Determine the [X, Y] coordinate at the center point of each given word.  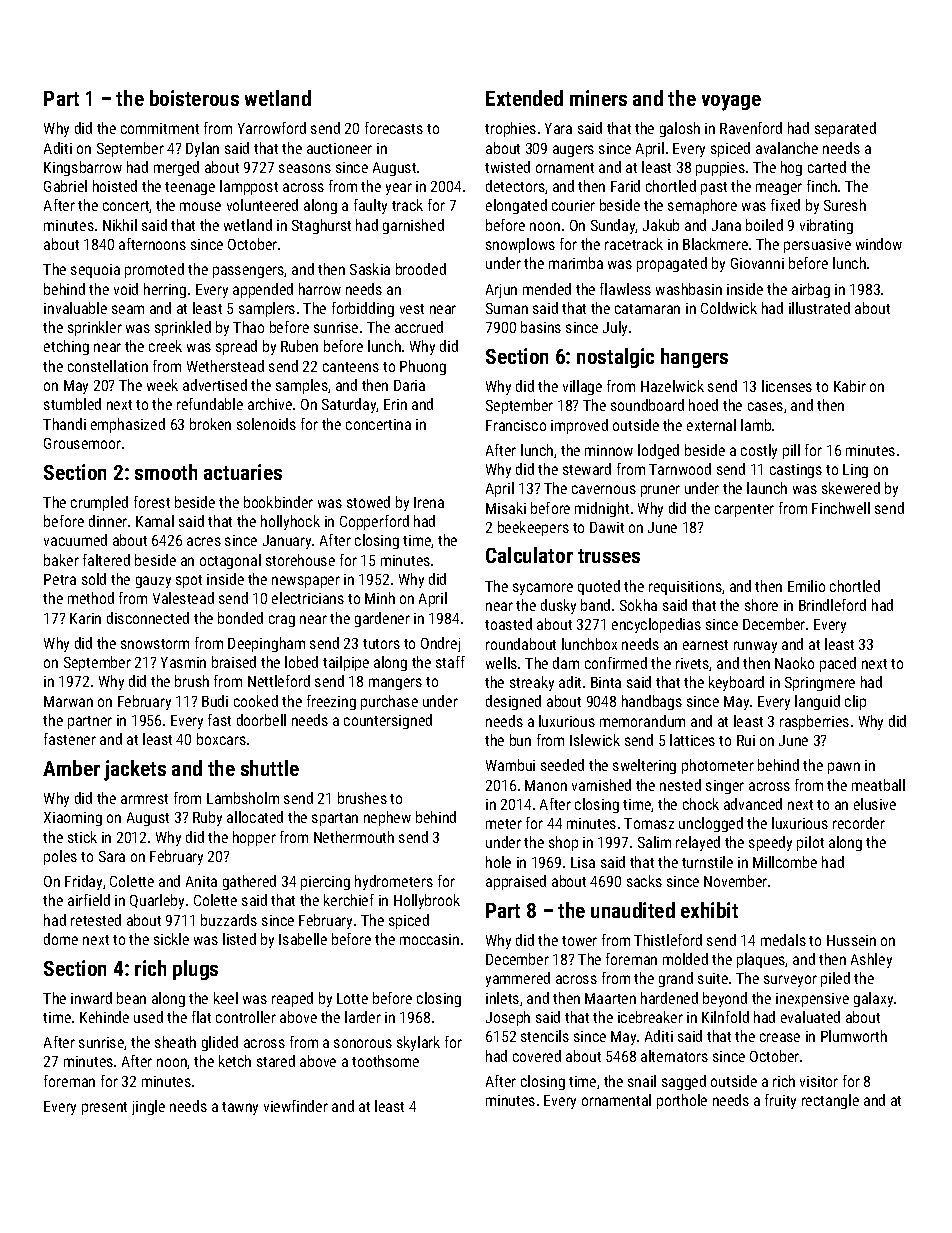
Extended [524, 98]
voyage [731, 103]
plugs [195, 970]
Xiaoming [73, 819]
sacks [644, 881]
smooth [166, 472]
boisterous [194, 98]
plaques [761, 960]
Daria [409, 385]
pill [791, 451]
